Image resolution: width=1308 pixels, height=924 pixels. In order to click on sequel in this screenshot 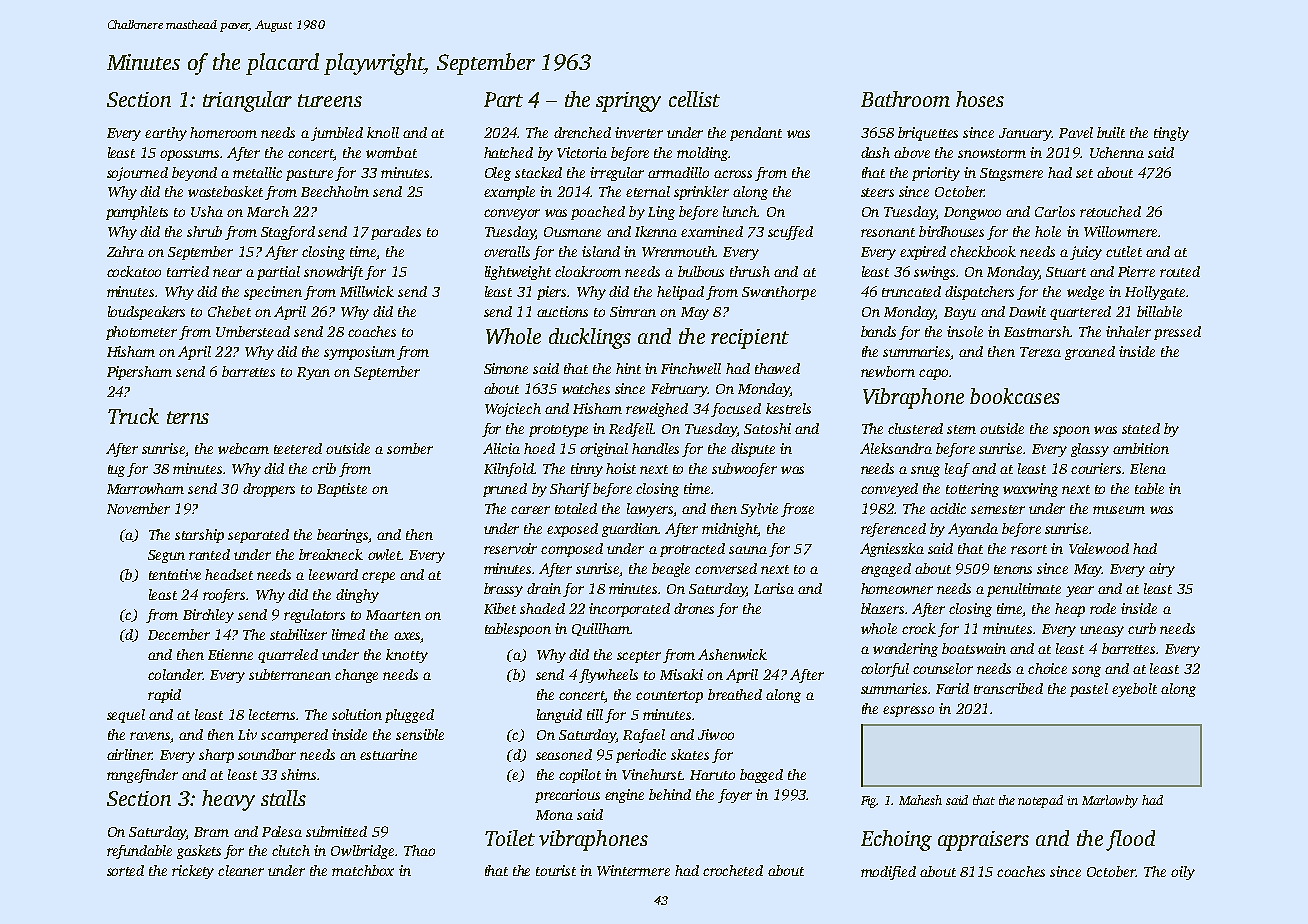, I will do `click(126, 716)`.
